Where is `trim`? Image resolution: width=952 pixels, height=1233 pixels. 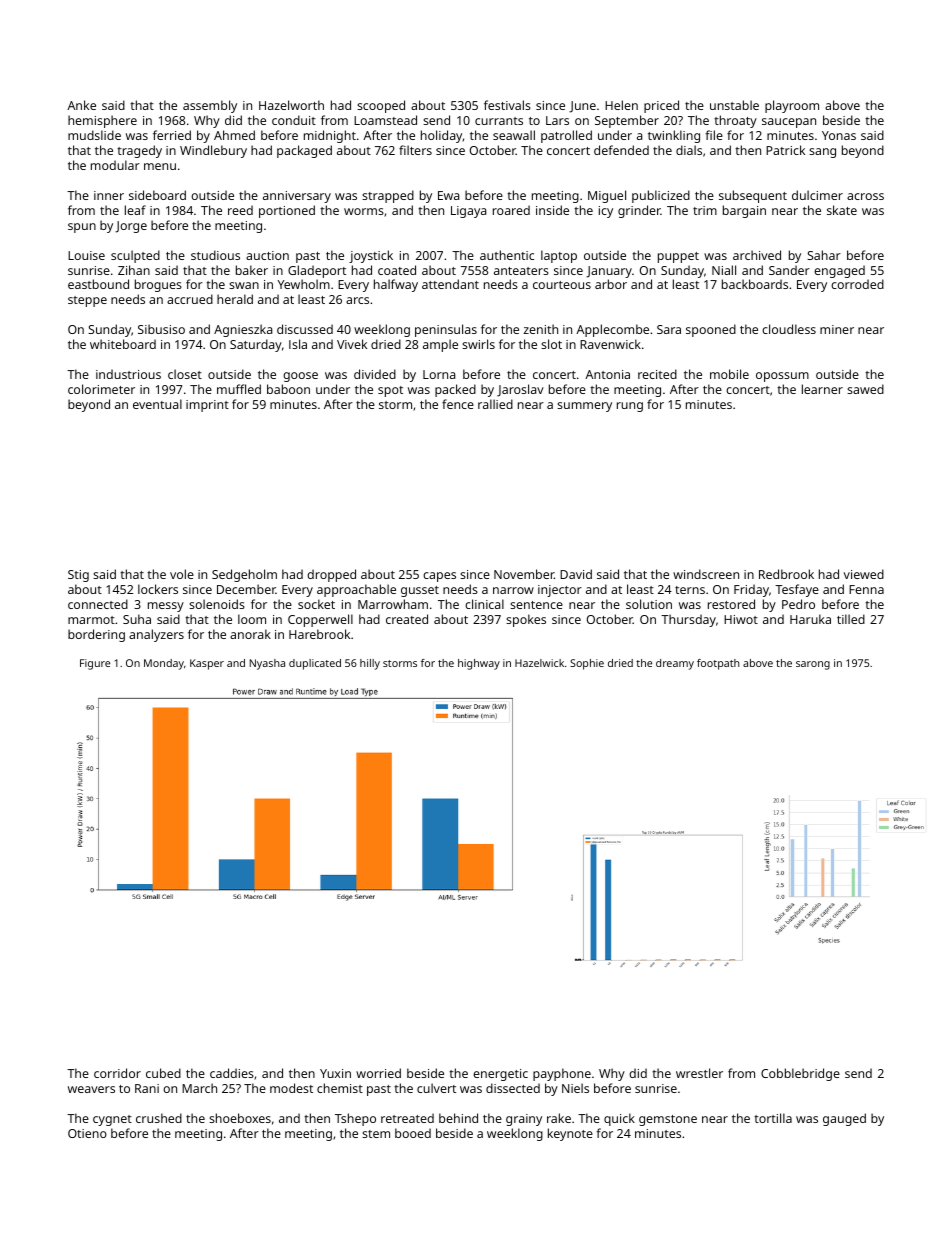
trim is located at coordinates (705, 210).
